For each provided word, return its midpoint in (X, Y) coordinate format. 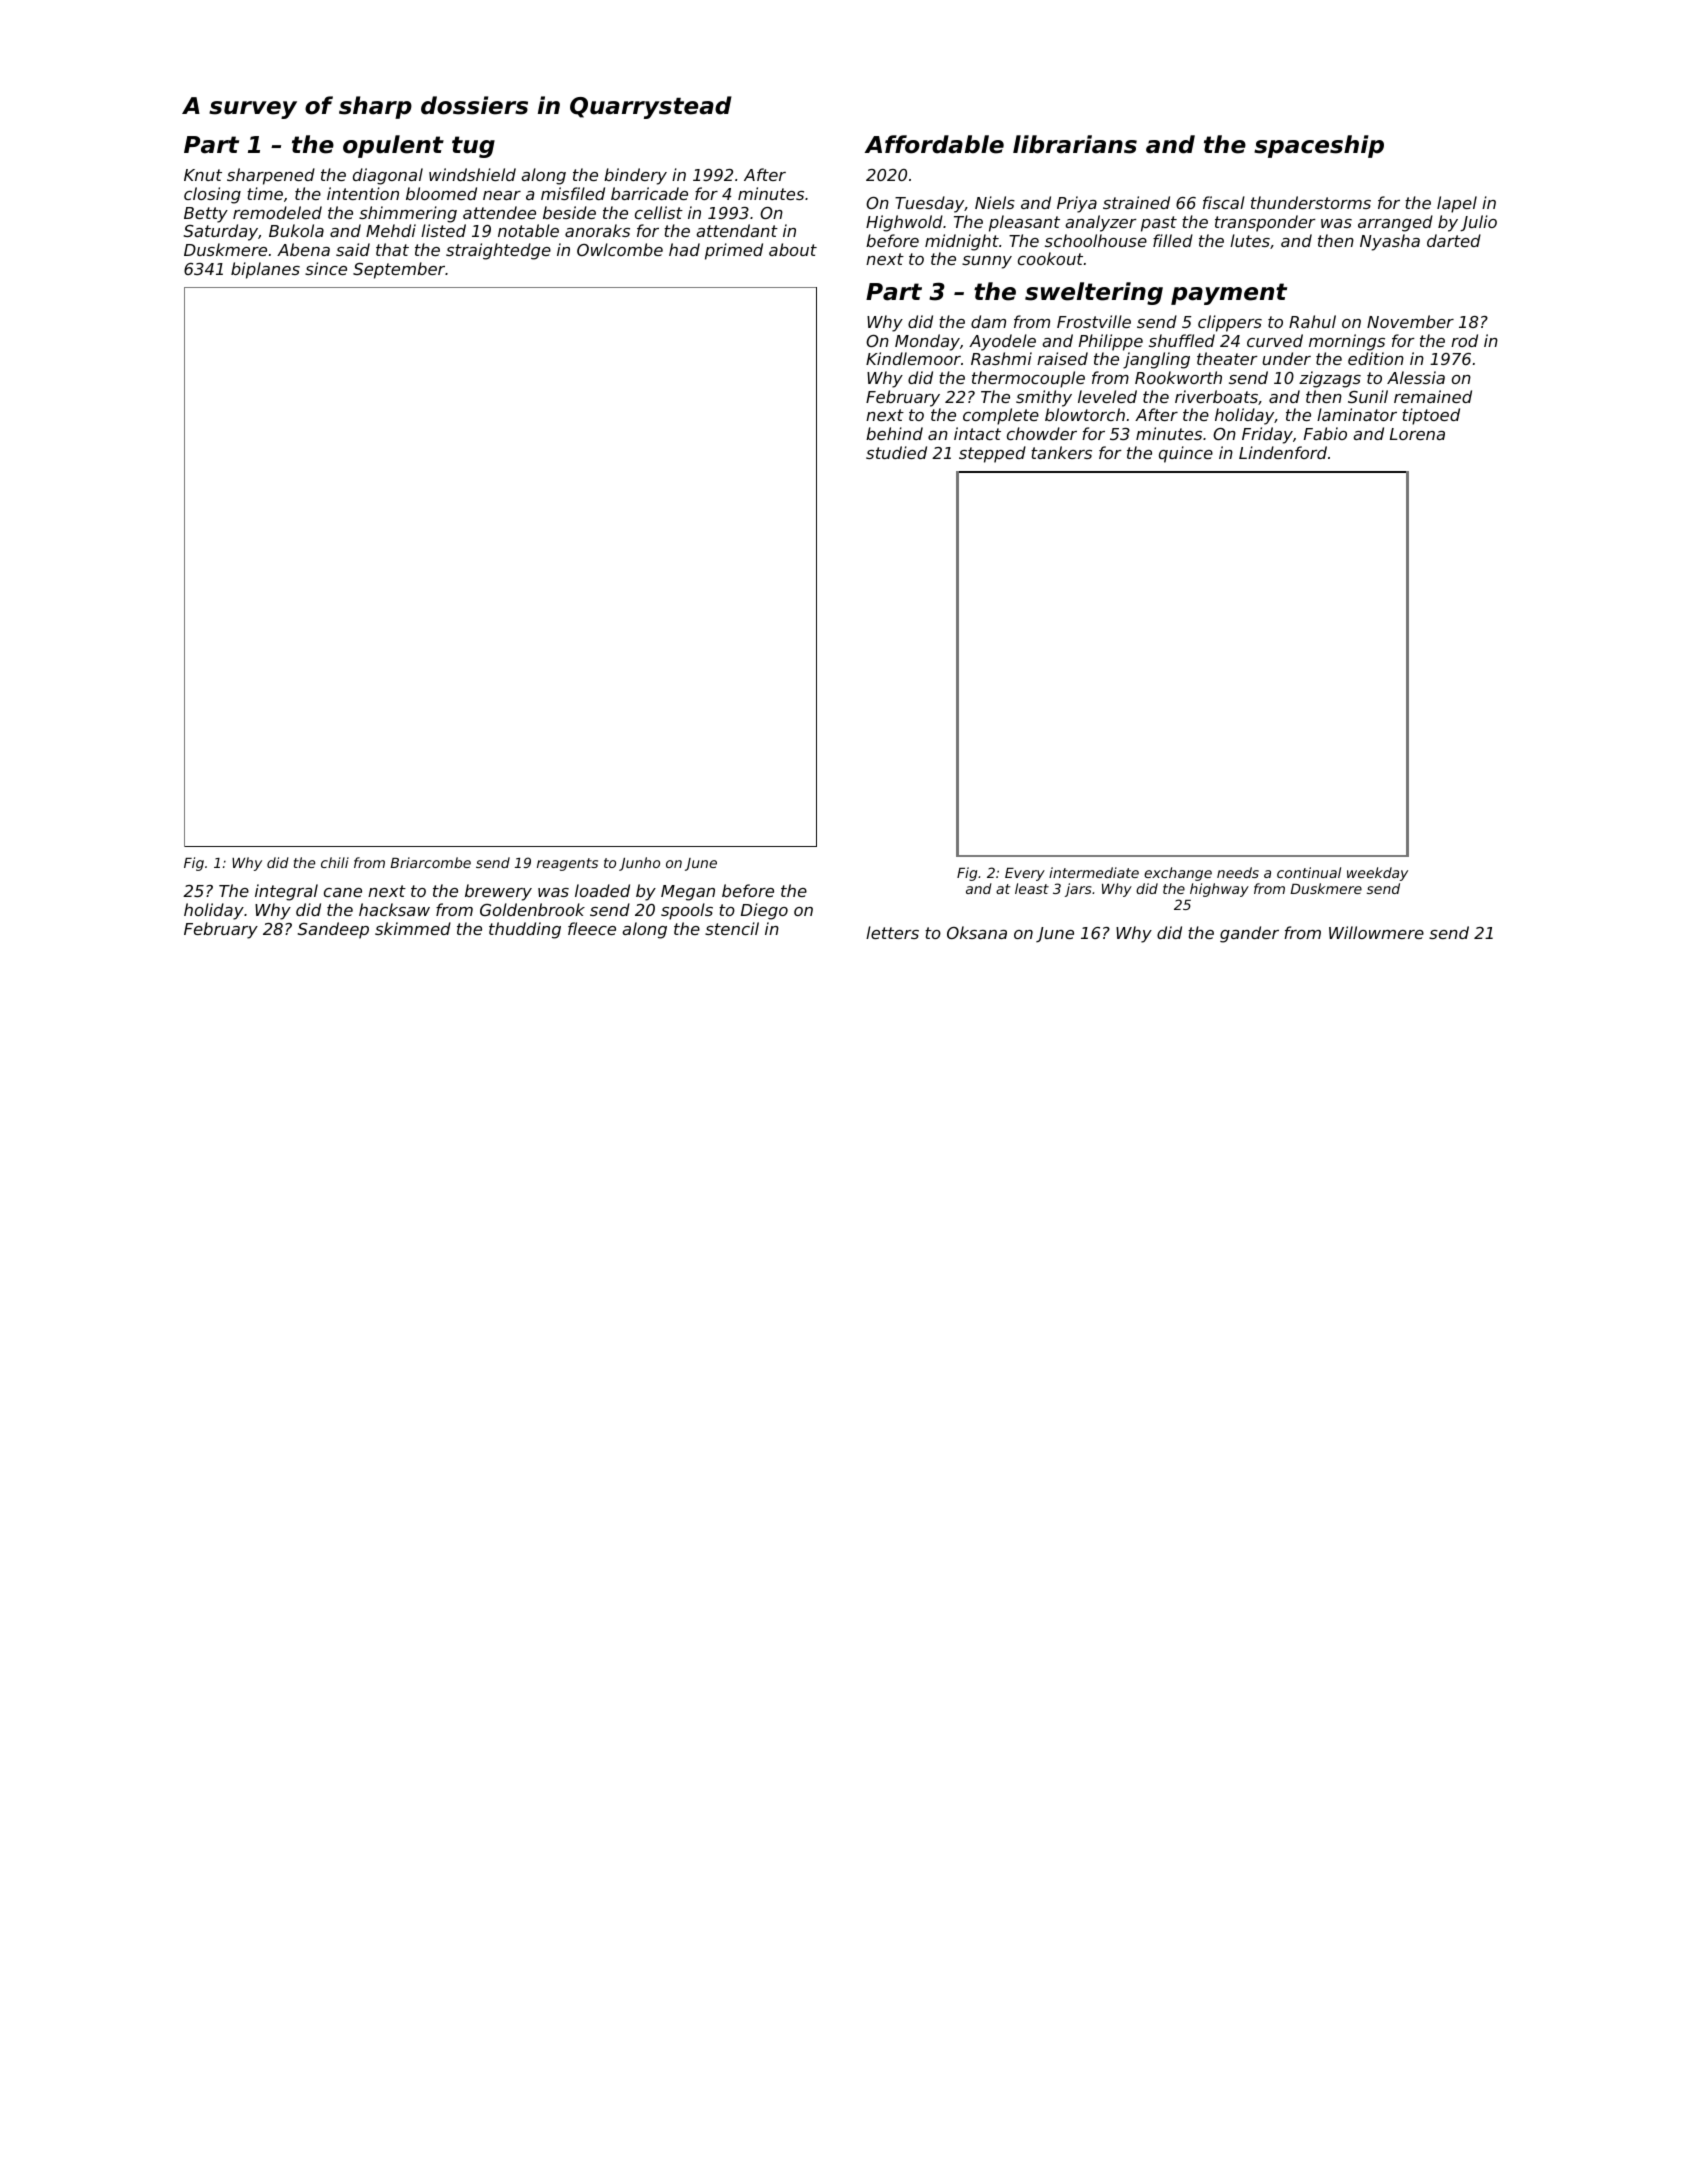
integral (286, 892)
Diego (764, 911)
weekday (1377, 874)
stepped (992, 454)
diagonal (388, 176)
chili (335, 862)
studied (896, 452)
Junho (639, 864)
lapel (1457, 204)
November (1410, 321)
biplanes (265, 270)
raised (1062, 358)
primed (734, 251)
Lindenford (1283, 452)
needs (1238, 872)
